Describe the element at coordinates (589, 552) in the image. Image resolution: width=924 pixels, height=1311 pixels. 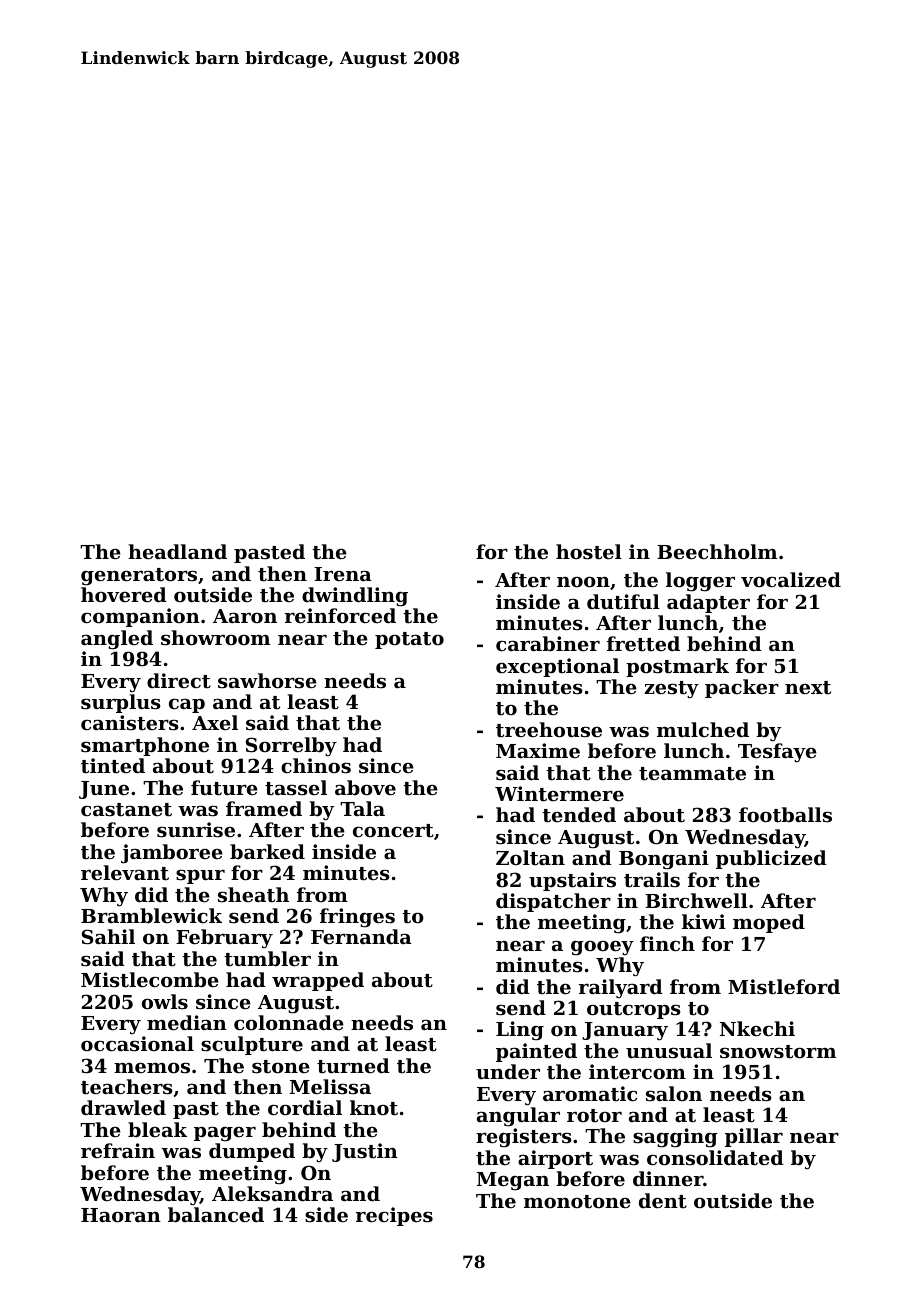
I see `hostel` at that location.
